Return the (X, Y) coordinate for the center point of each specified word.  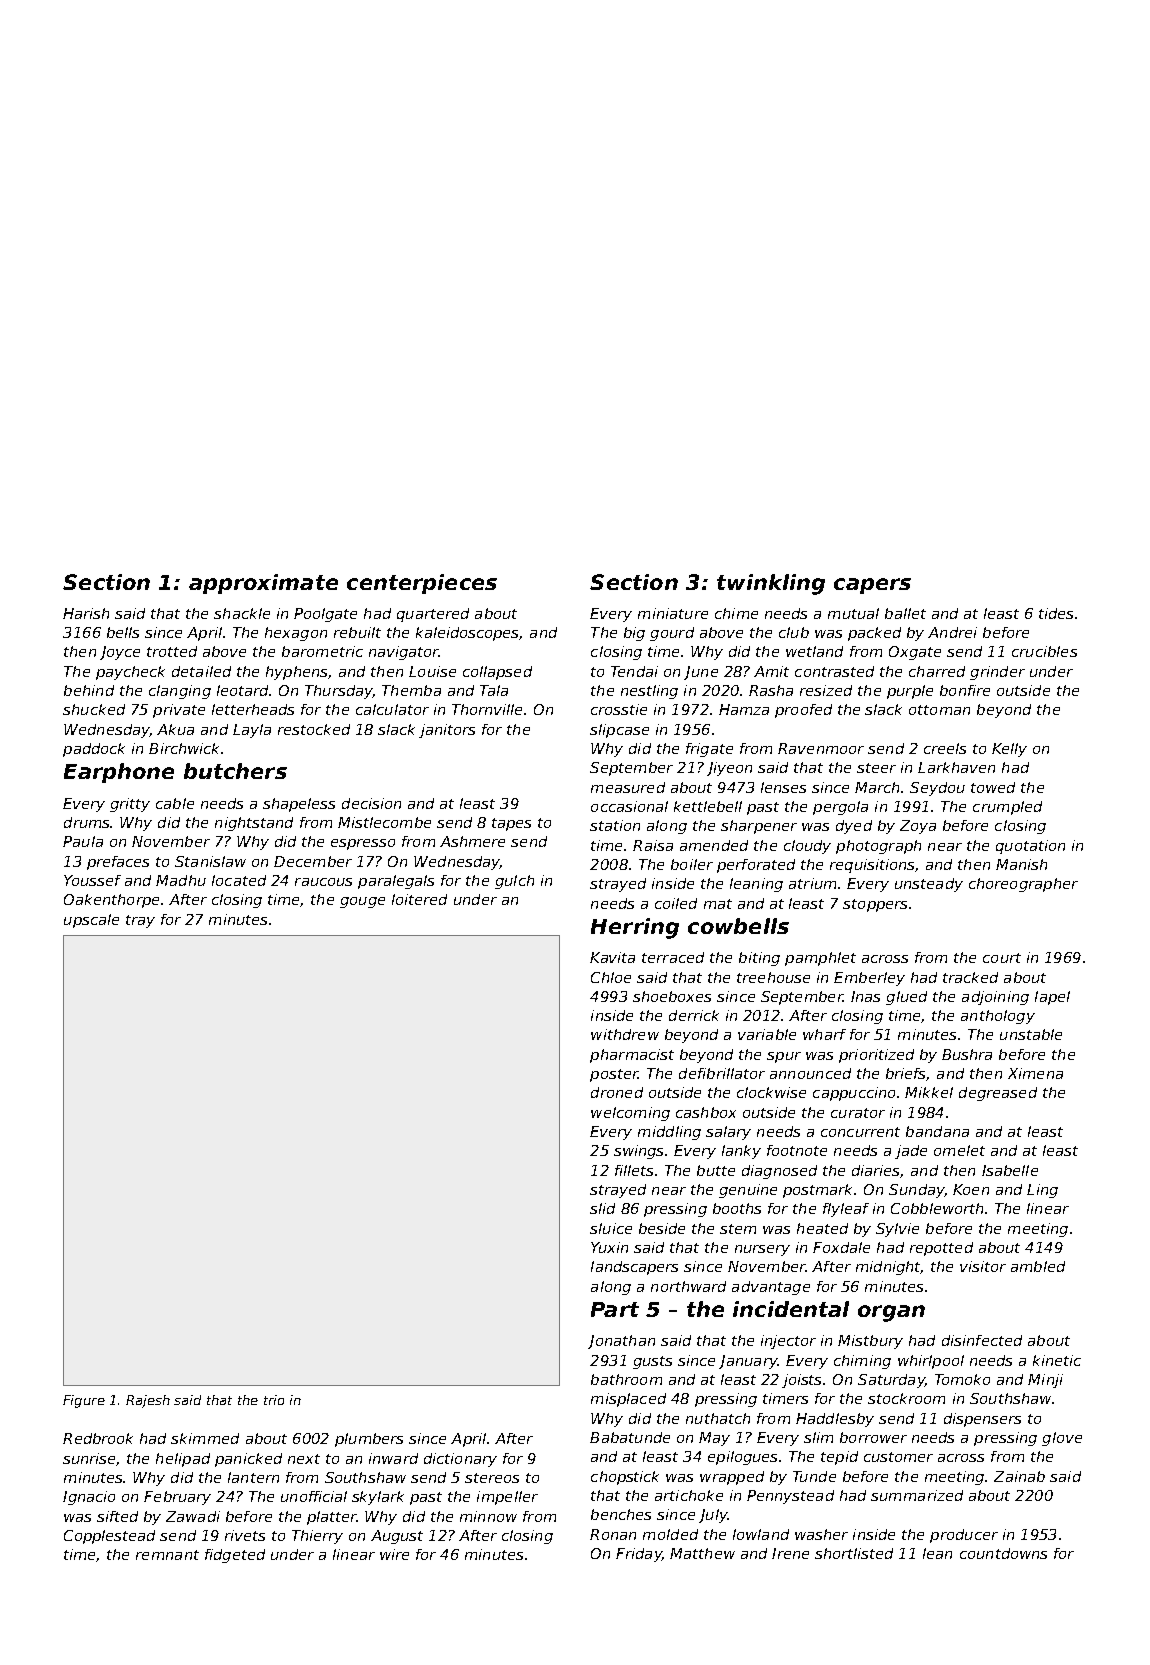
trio (274, 1400)
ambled (1038, 1266)
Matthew (702, 1553)
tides (1056, 613)
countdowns (1003, 1553)
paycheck (130, 673)
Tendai (634, 671)
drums (87, 822)
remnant (167, 1555)
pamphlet (820, 959)
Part (615, 1309)
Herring (635, 928)
